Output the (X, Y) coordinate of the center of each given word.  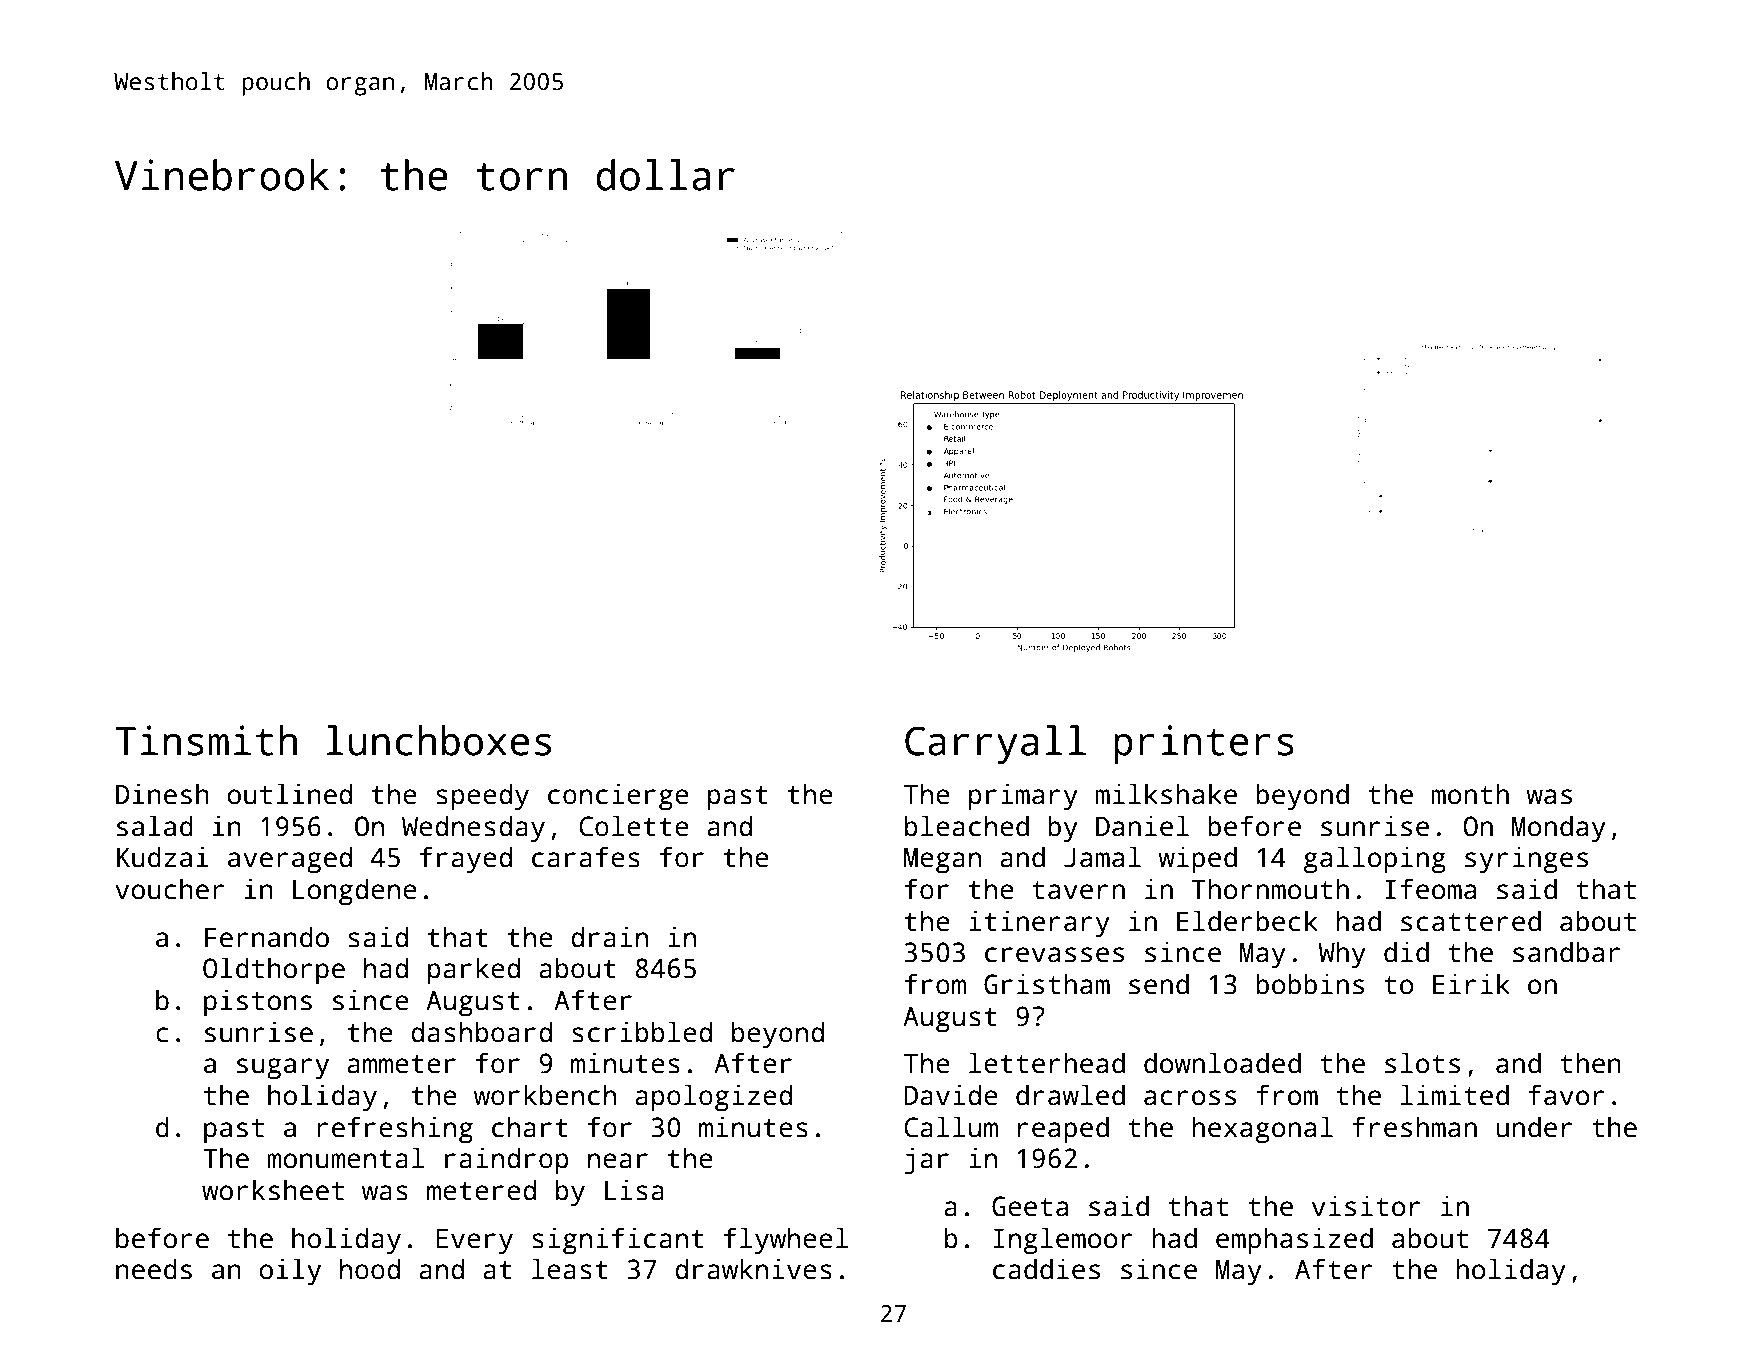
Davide (951, 1095)
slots (1422, 1063)
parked (474, 971)
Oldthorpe (274, 971)
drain (609, 937)
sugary (283, 1069)
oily (290, 1271)
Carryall (995, 744)
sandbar (1566, 952)
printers (1204, 744)
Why (1342, 954)
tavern (1078, 890)
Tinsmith (206, 740)
